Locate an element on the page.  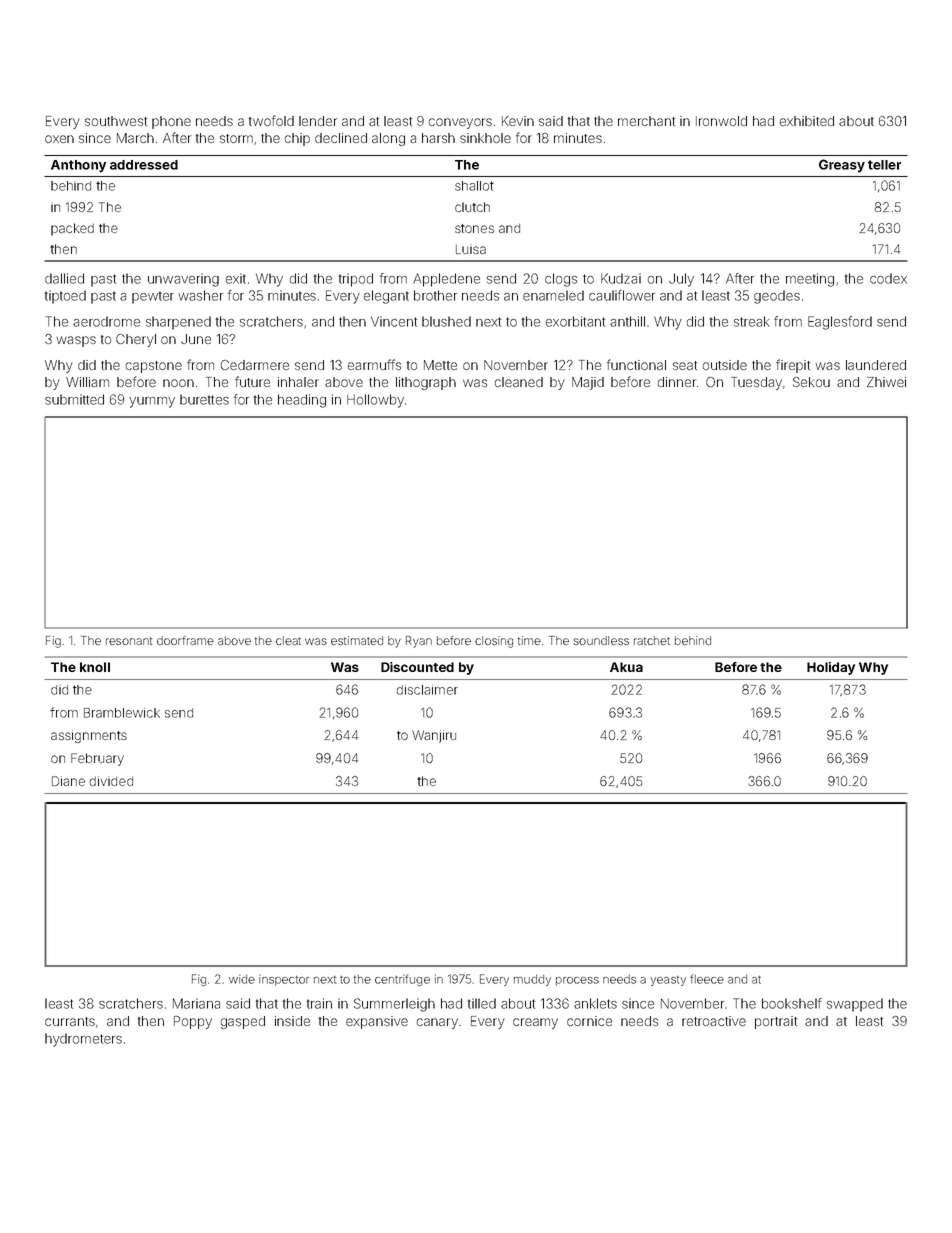
knoll is located at coordinates (95, 667).
